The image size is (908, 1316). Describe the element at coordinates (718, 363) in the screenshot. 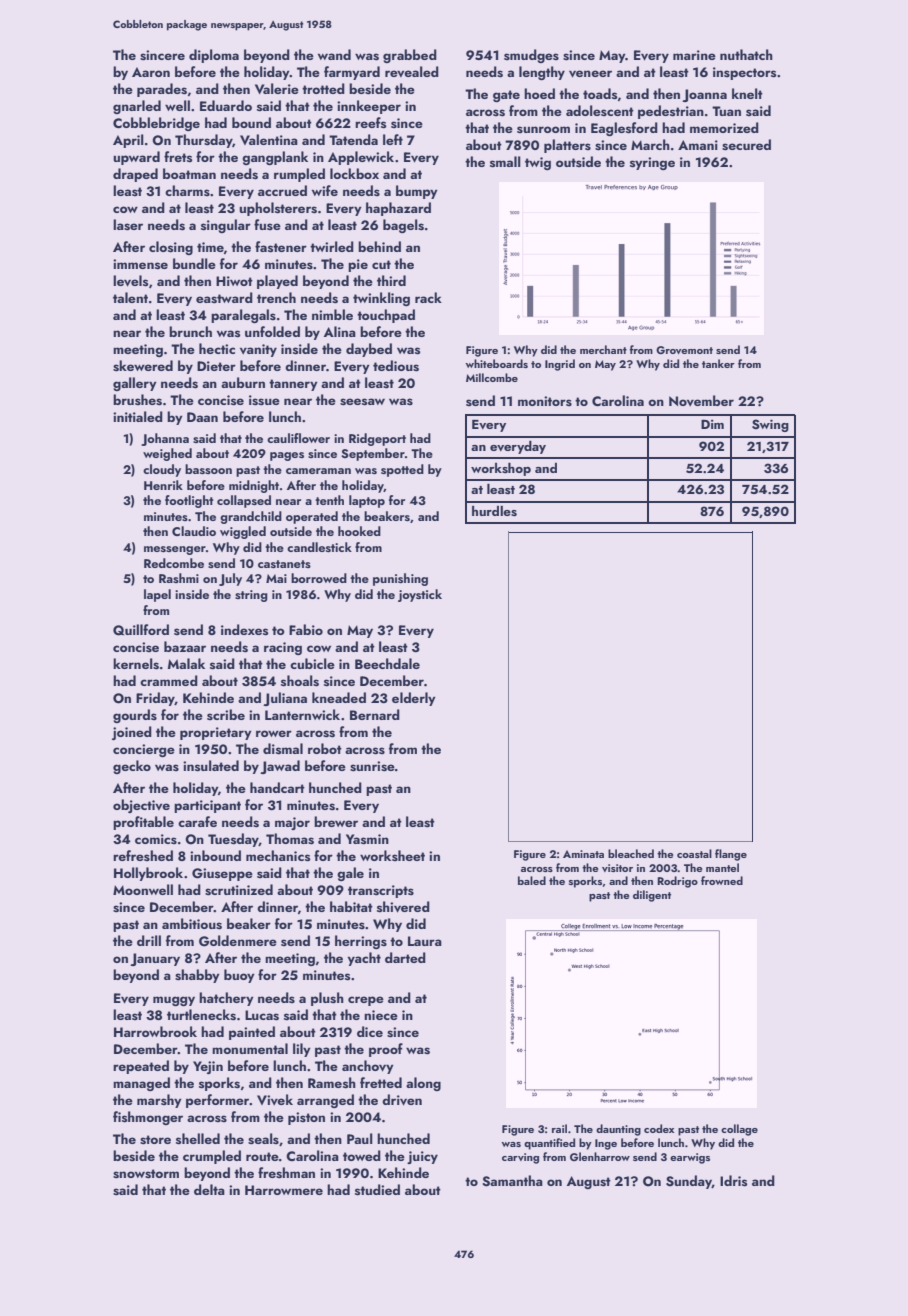

I see `tanker` at that location.
